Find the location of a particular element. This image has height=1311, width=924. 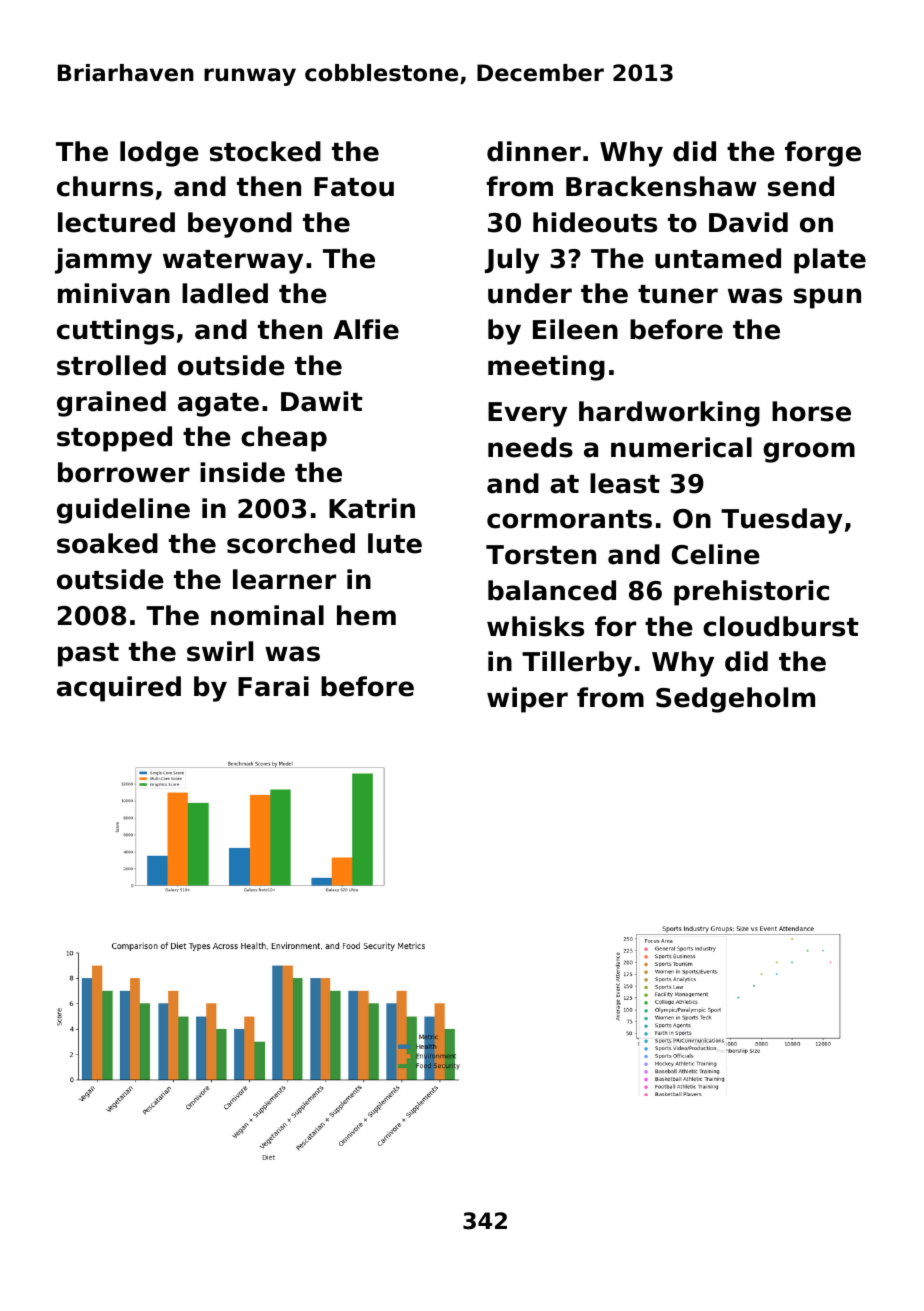

guideline is located at coordinates (123, 511).
